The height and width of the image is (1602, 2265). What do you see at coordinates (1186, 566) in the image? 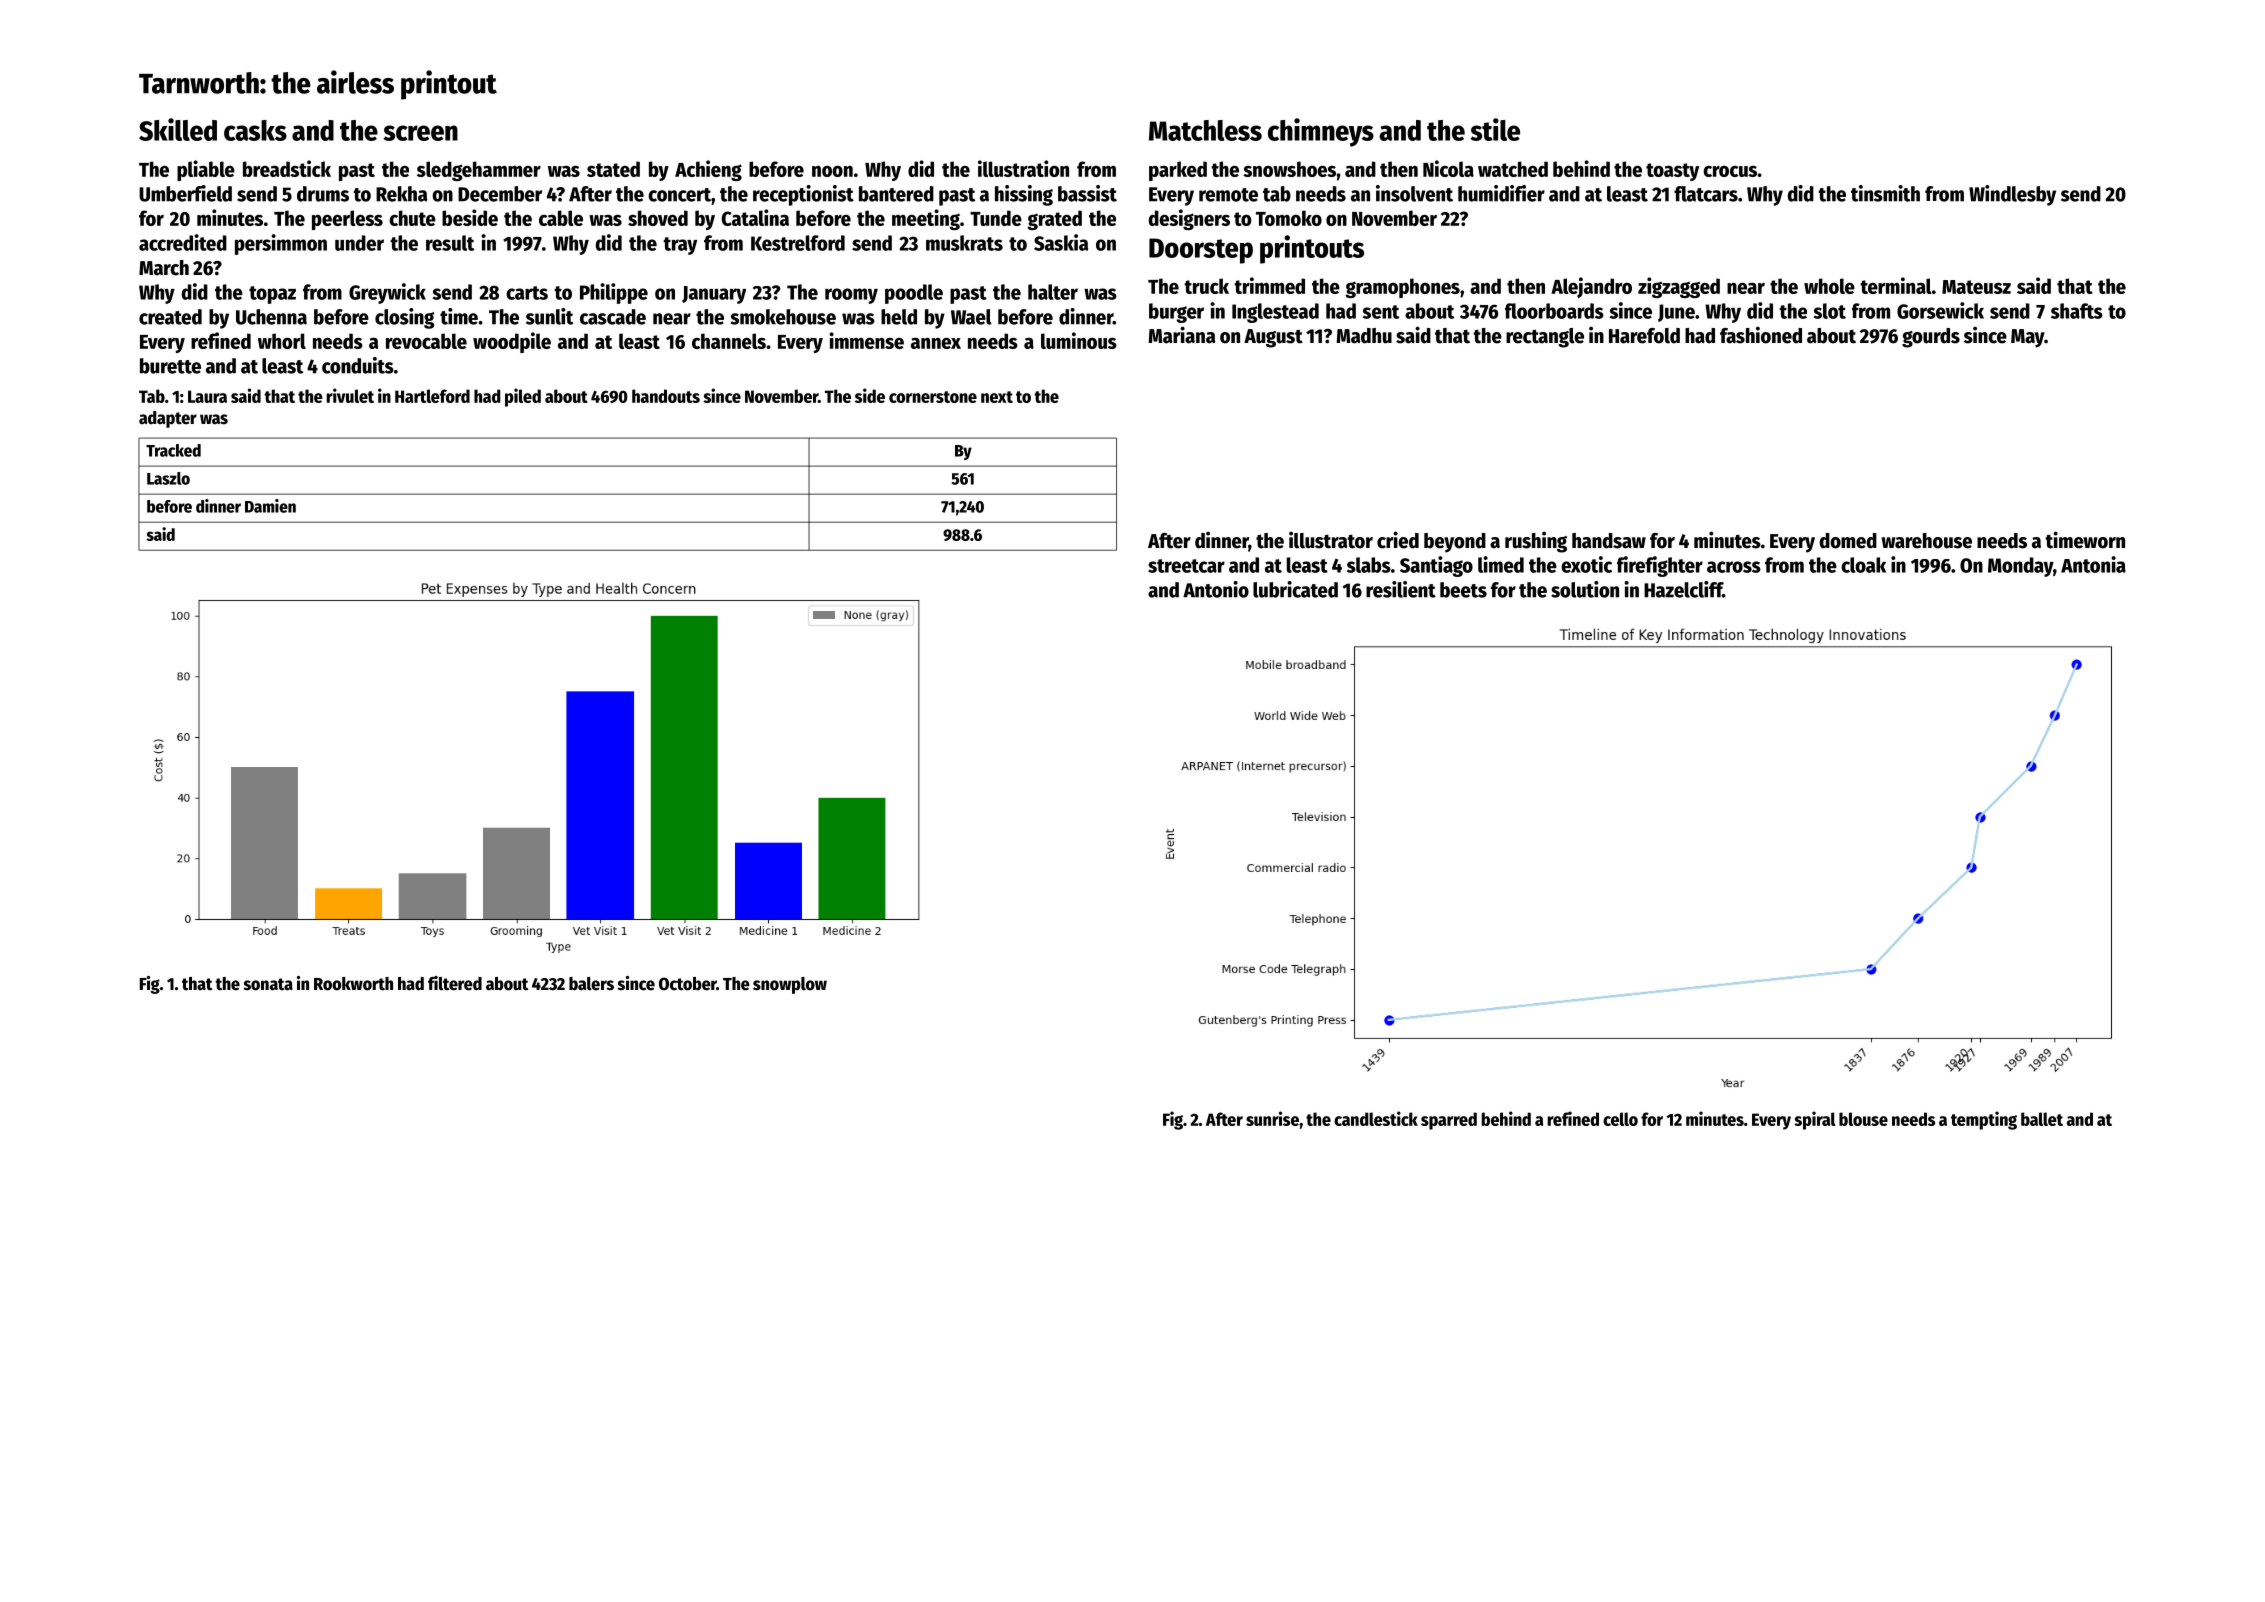
I see `streetcar` at bounding box center [1186, 566].
